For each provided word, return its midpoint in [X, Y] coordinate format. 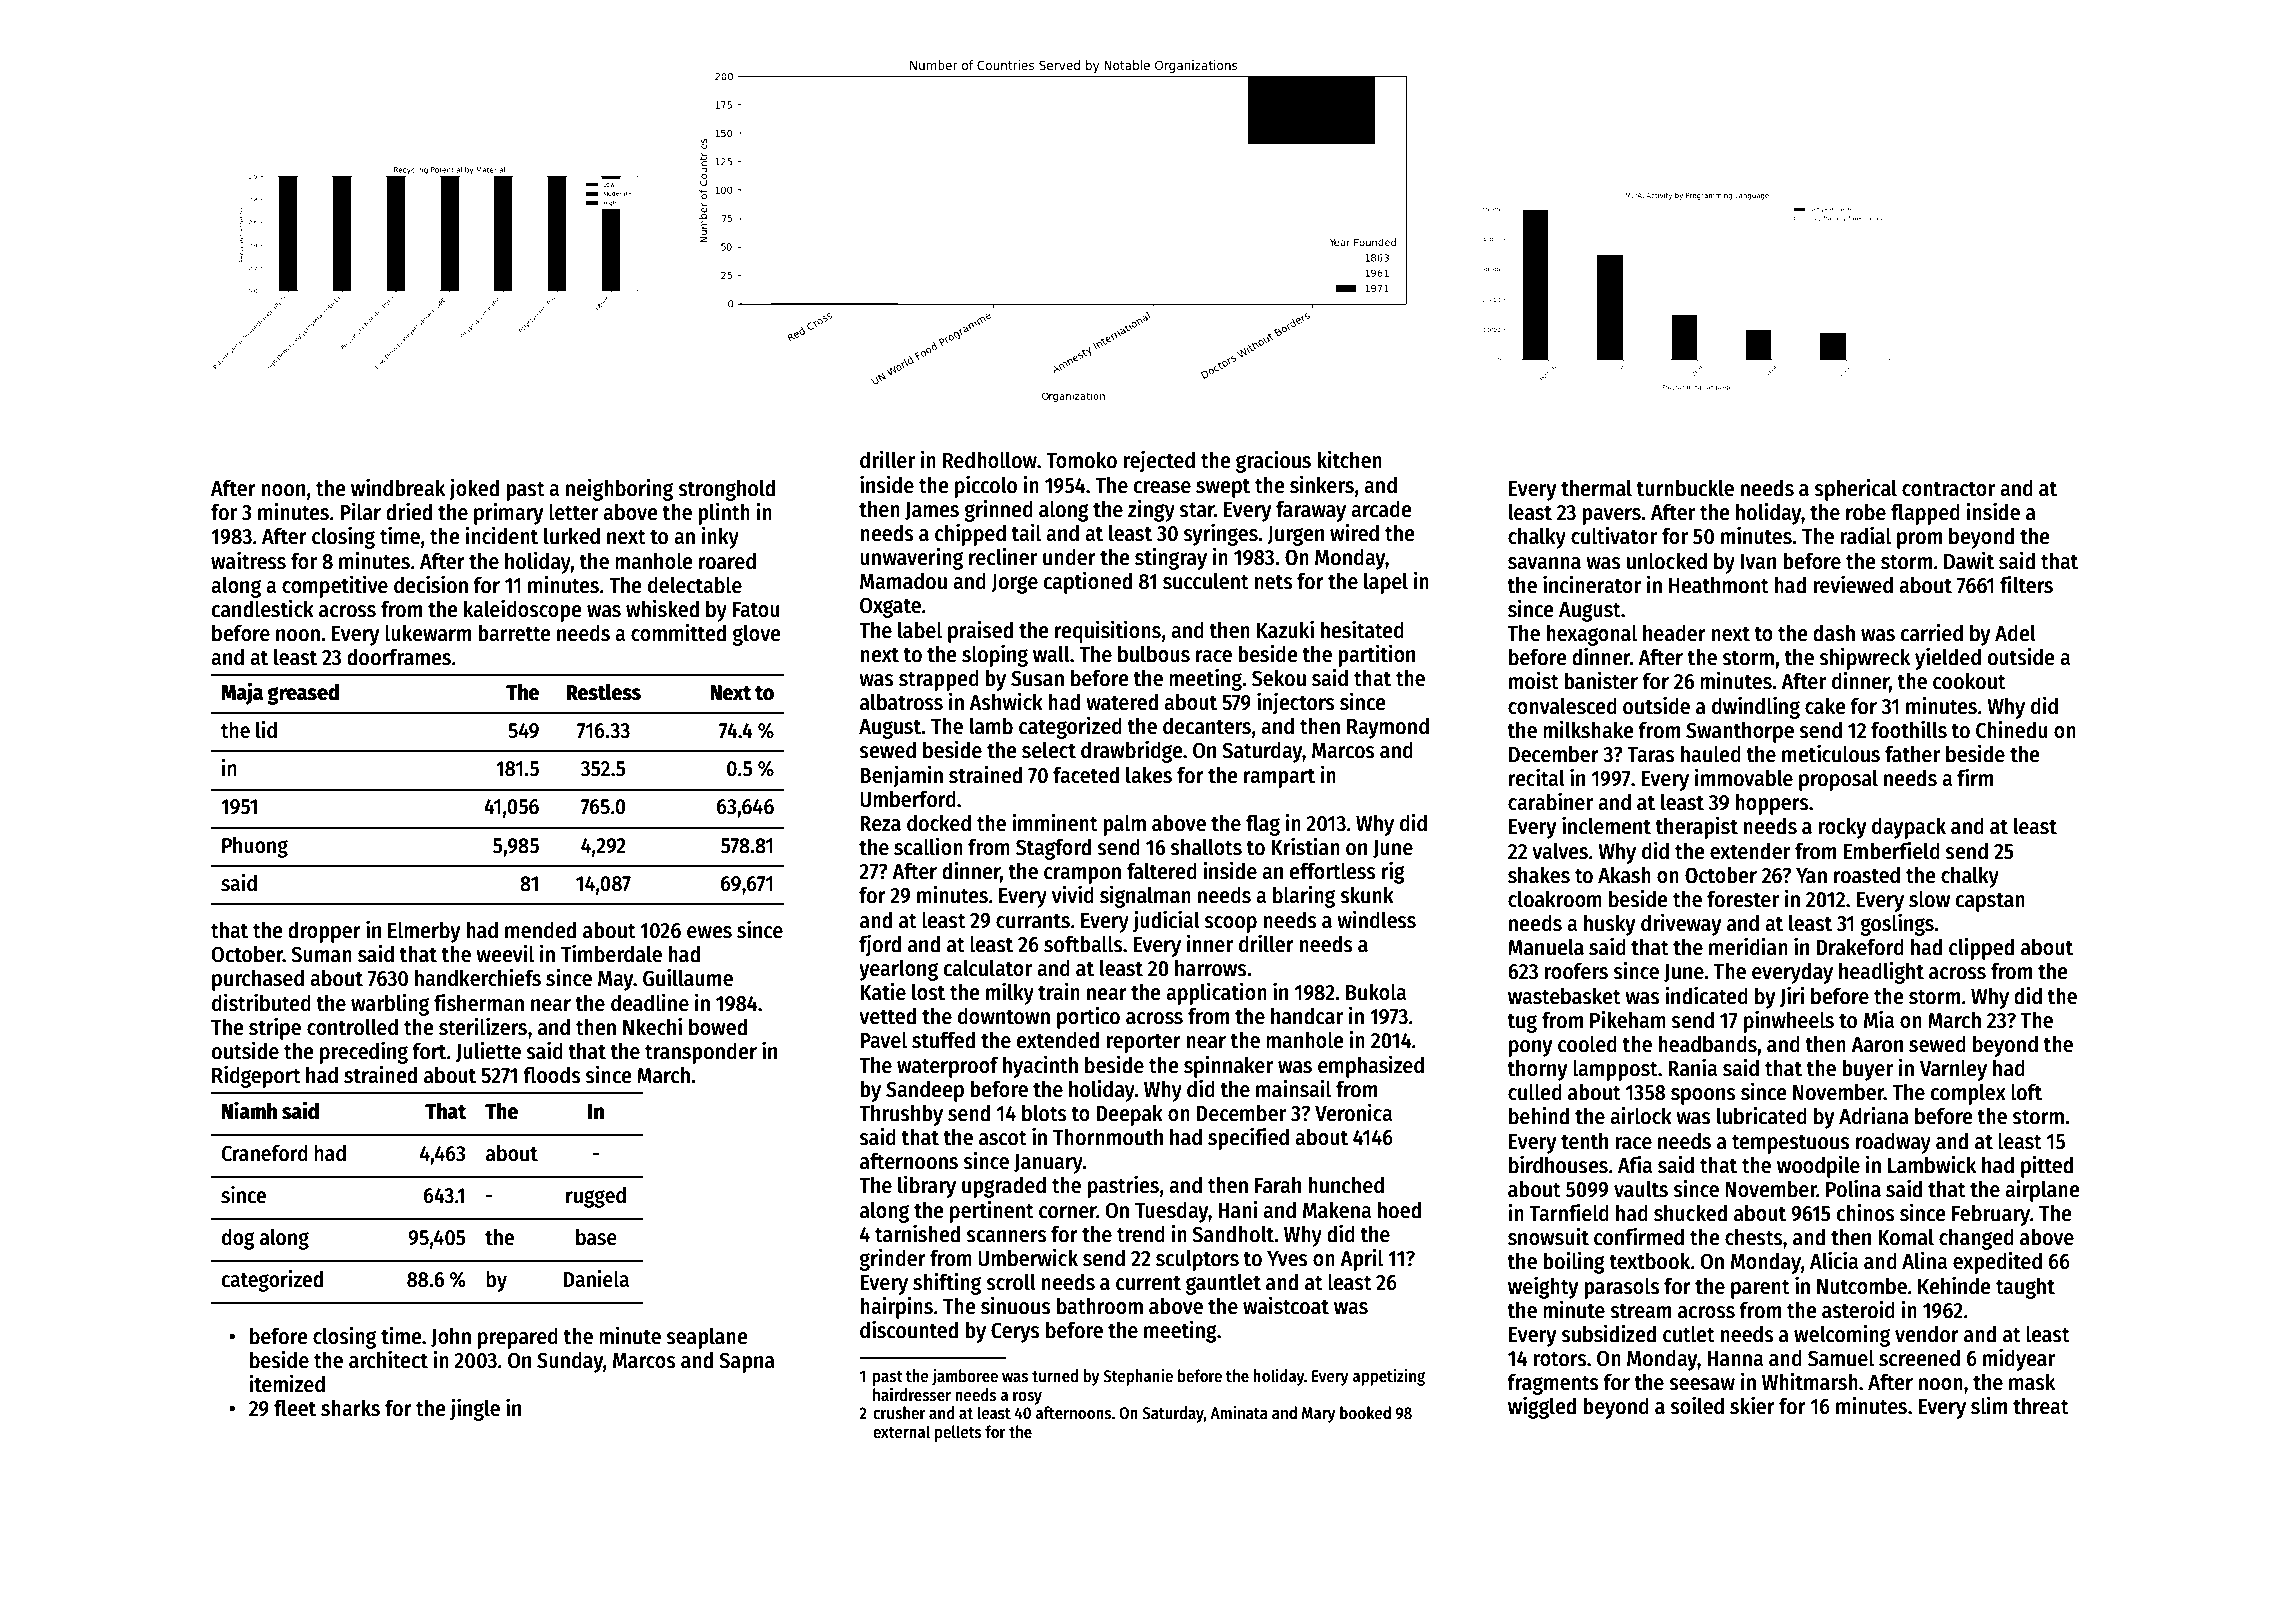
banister [1601, 680]
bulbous [1154, 654]
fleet [295, 1408]
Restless [603, 692]
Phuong [255, 847]
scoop [1230, 924]
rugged [596, 1197]
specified [1248, 1138]
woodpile [1818, 1166]
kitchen [1349, 459]
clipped [1981, 948]
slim [1989, 1405]
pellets [958, 1433]
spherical [1855, 489]
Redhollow [990, 460]
